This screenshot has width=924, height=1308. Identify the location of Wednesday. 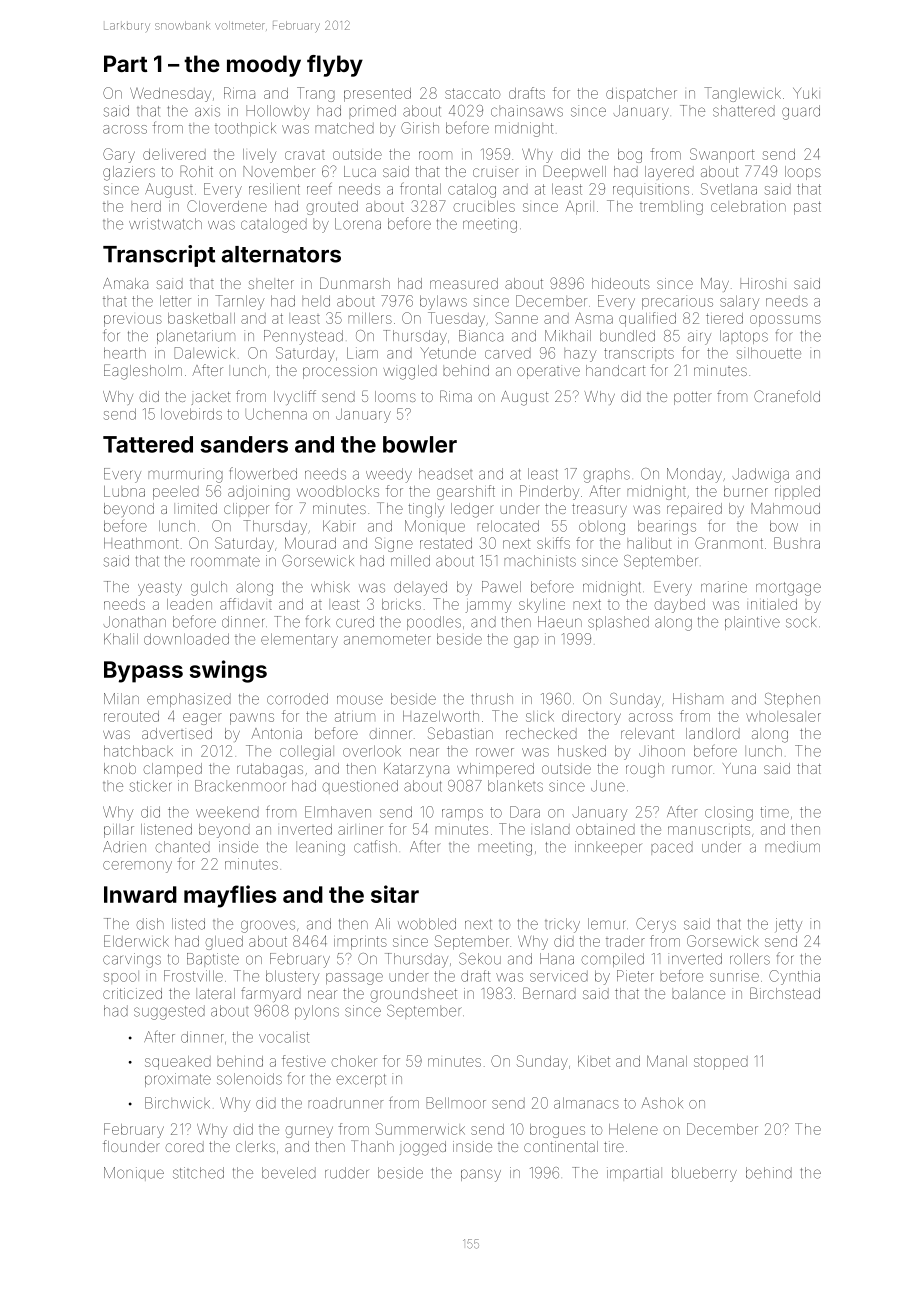
(170, 95).
